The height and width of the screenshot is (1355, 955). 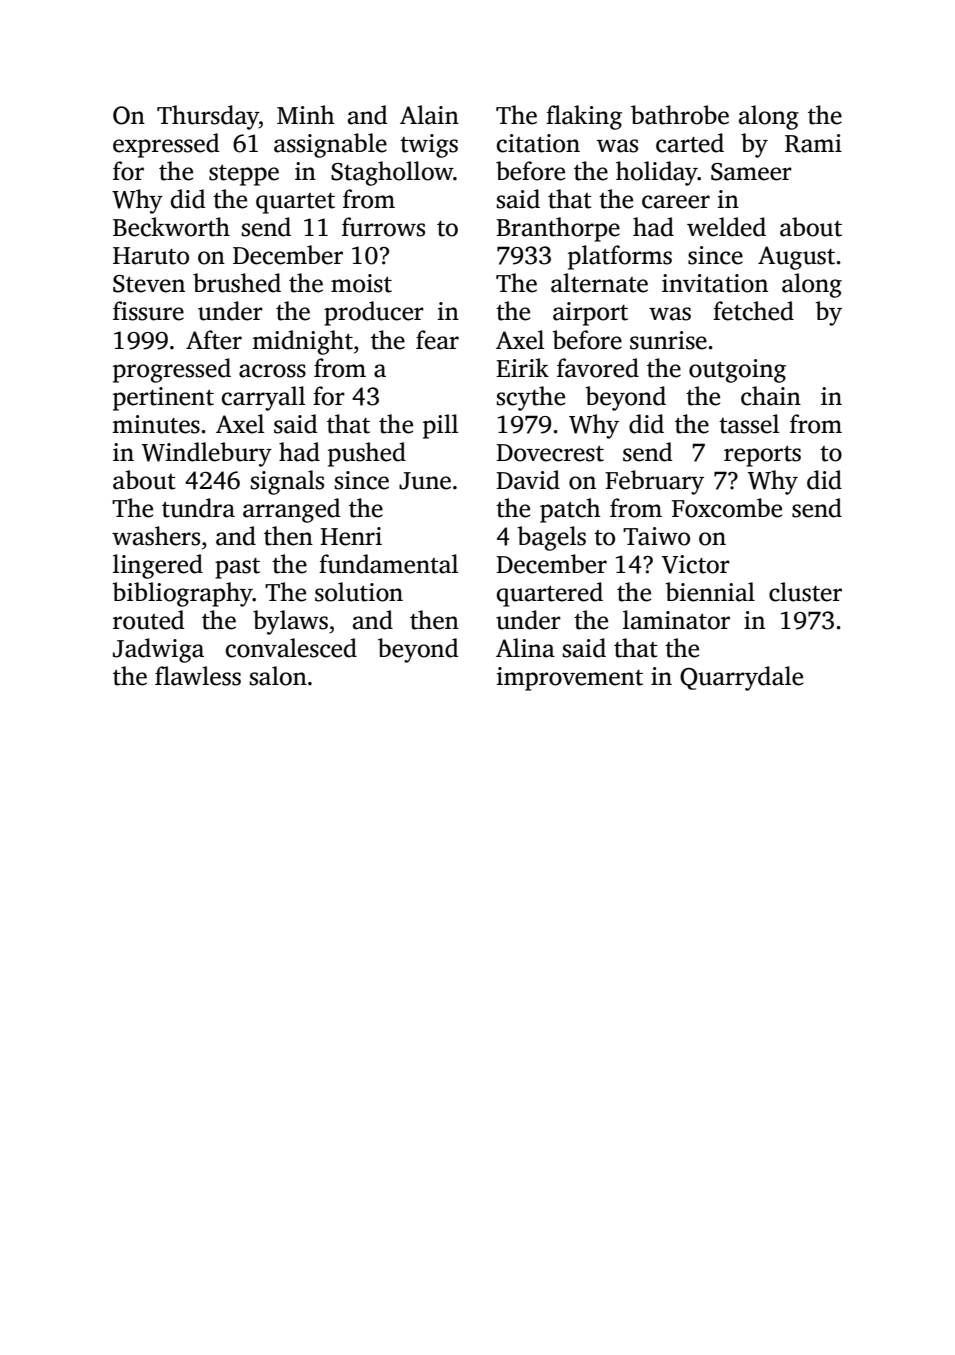 What do you see at coordinates (263, 398) in the screenshot?
I see `carryall` at bounding box center [263, 398].
